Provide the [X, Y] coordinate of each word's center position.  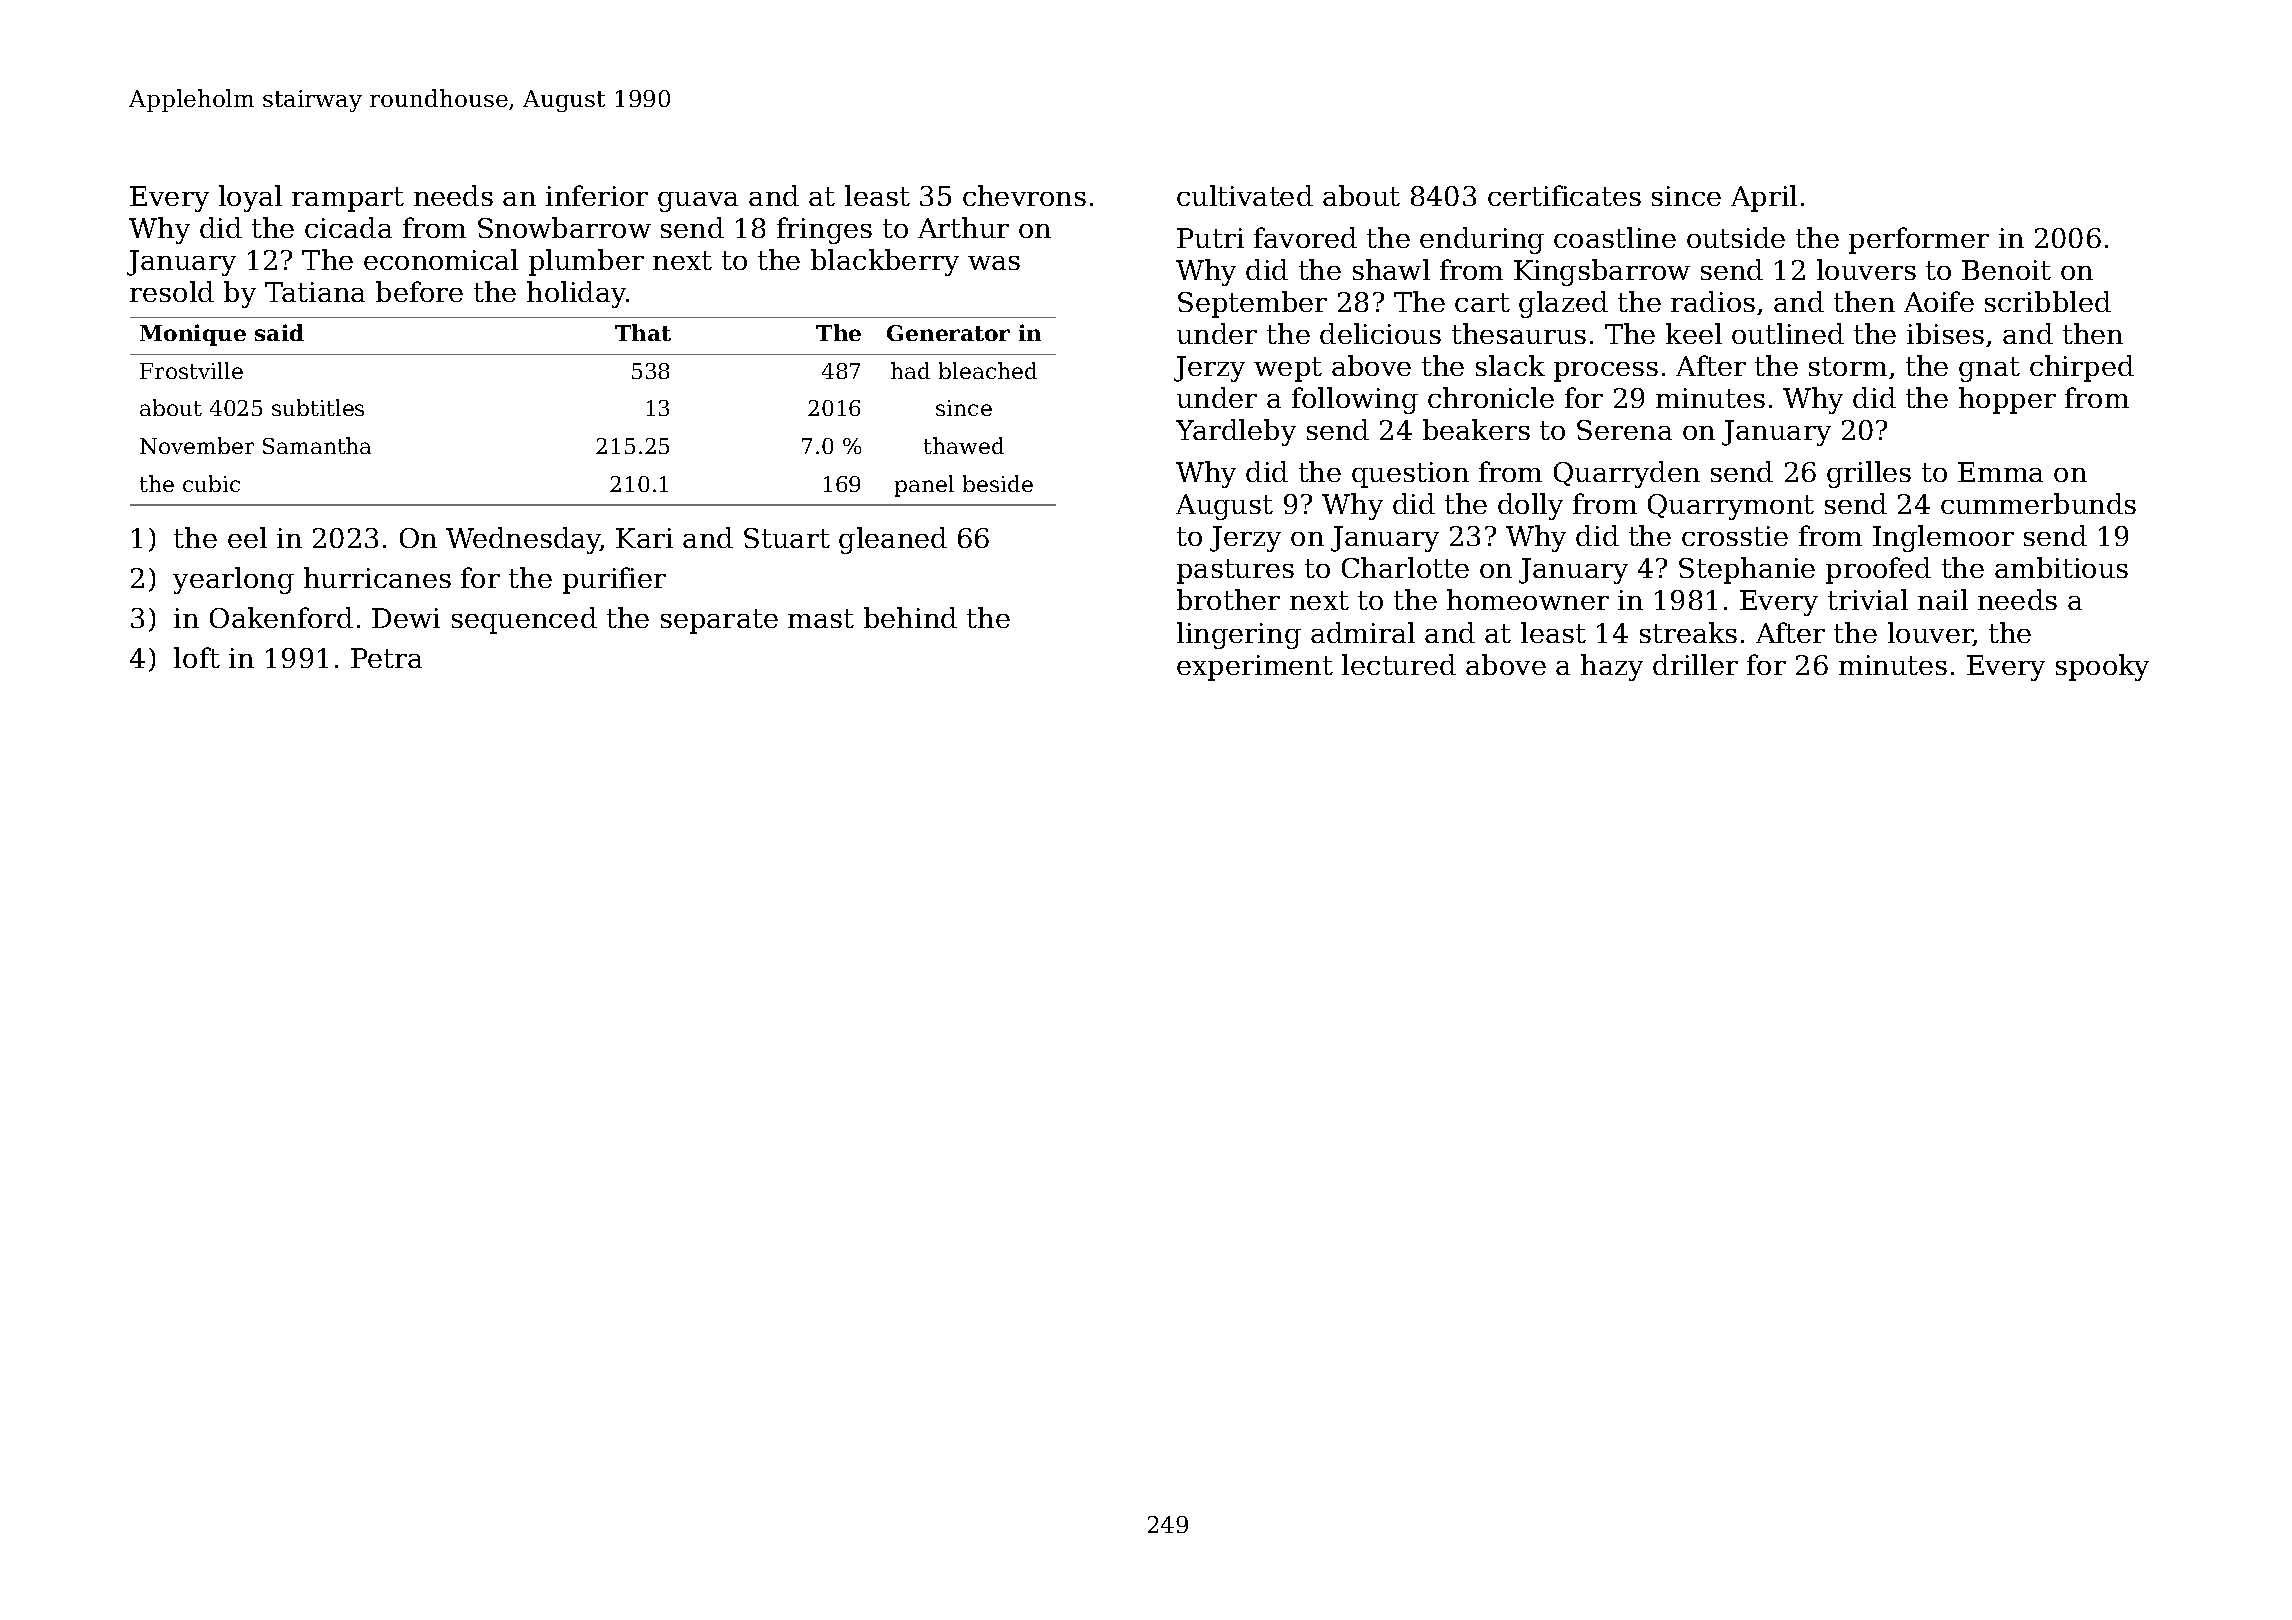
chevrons [1024, 195]
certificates [1564, 195]
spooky [2102, 667]
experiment [1255, 668]
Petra [386, 658]
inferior [597, 195]
